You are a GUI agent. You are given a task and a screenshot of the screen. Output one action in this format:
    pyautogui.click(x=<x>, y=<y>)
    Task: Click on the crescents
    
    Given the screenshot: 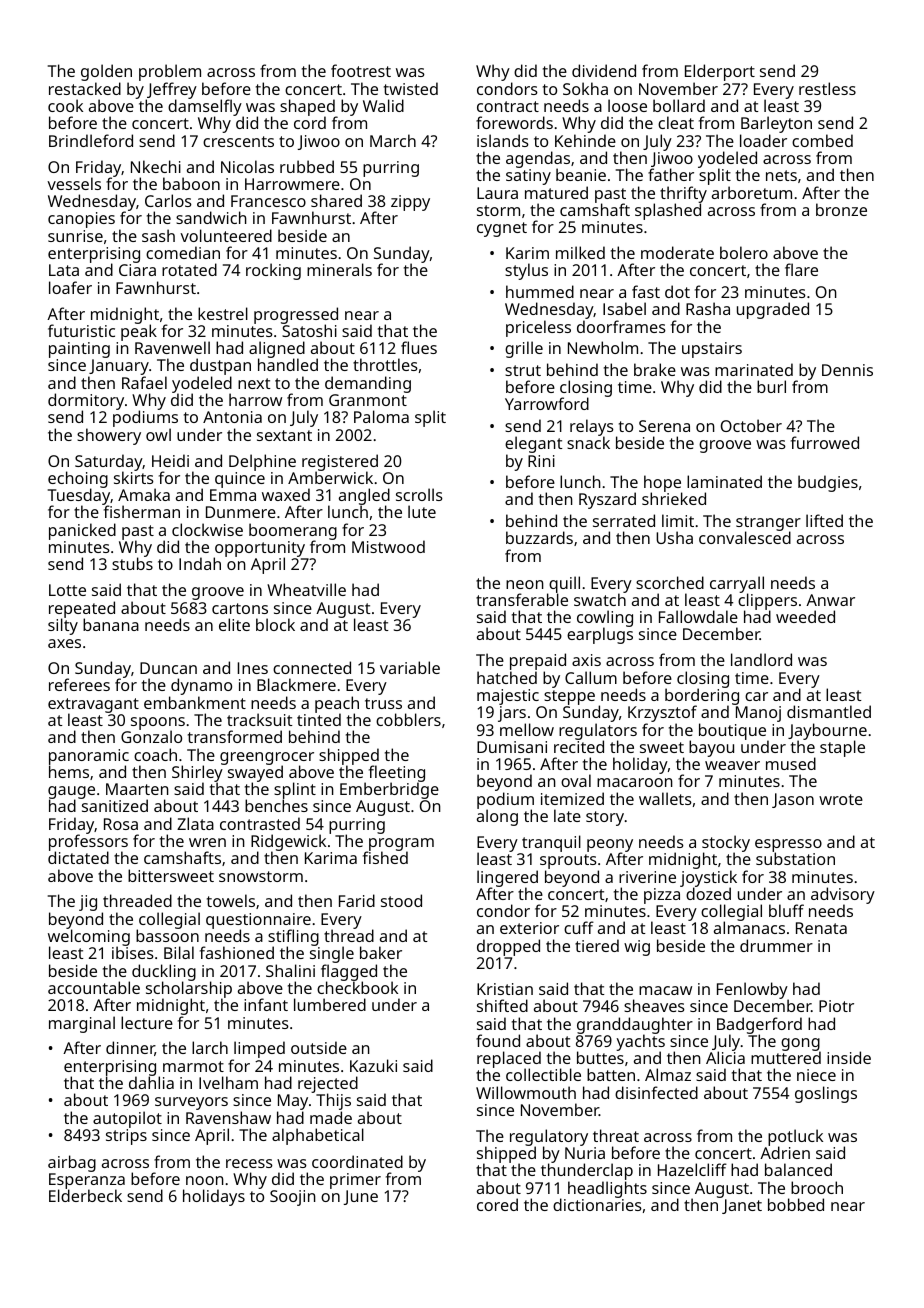 What is the action you would take?
    pyautogui.click(x=238, y=141)
